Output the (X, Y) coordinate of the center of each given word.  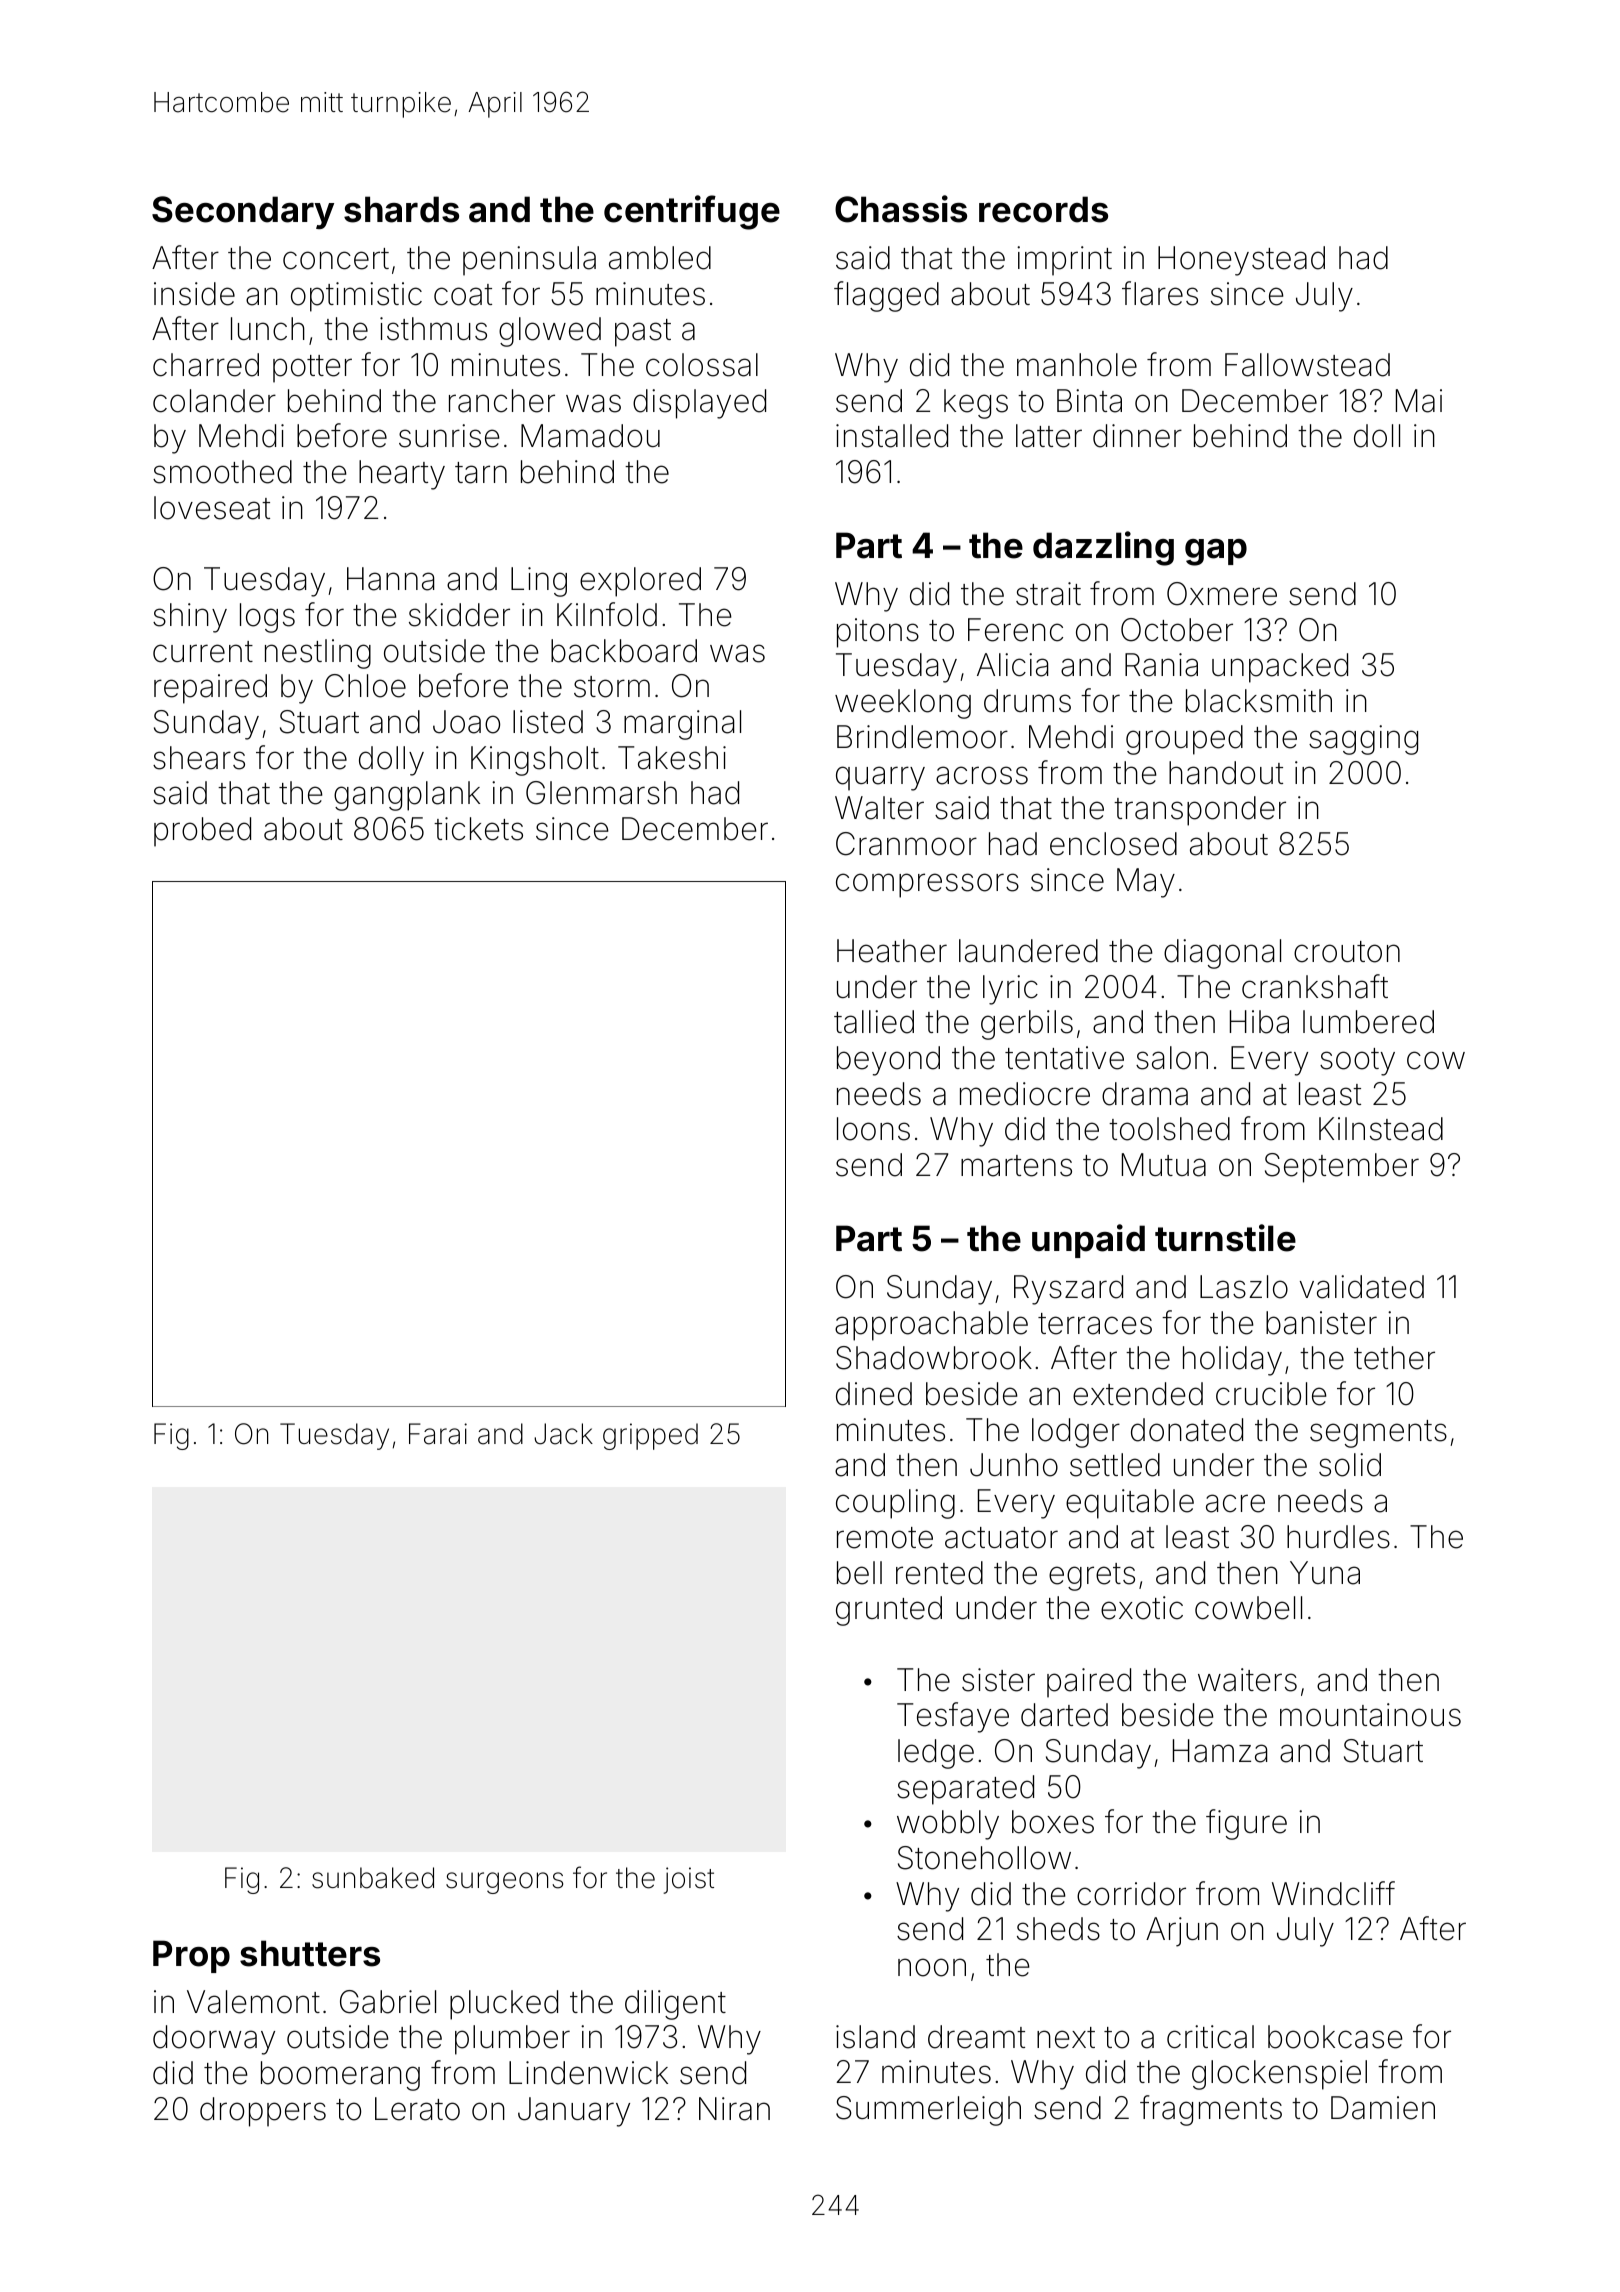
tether (1394, 1358)
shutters (310, 1953)
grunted (889, 1611)
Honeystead (1241, 261)
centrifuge (692, 212)
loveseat (212, 508)
